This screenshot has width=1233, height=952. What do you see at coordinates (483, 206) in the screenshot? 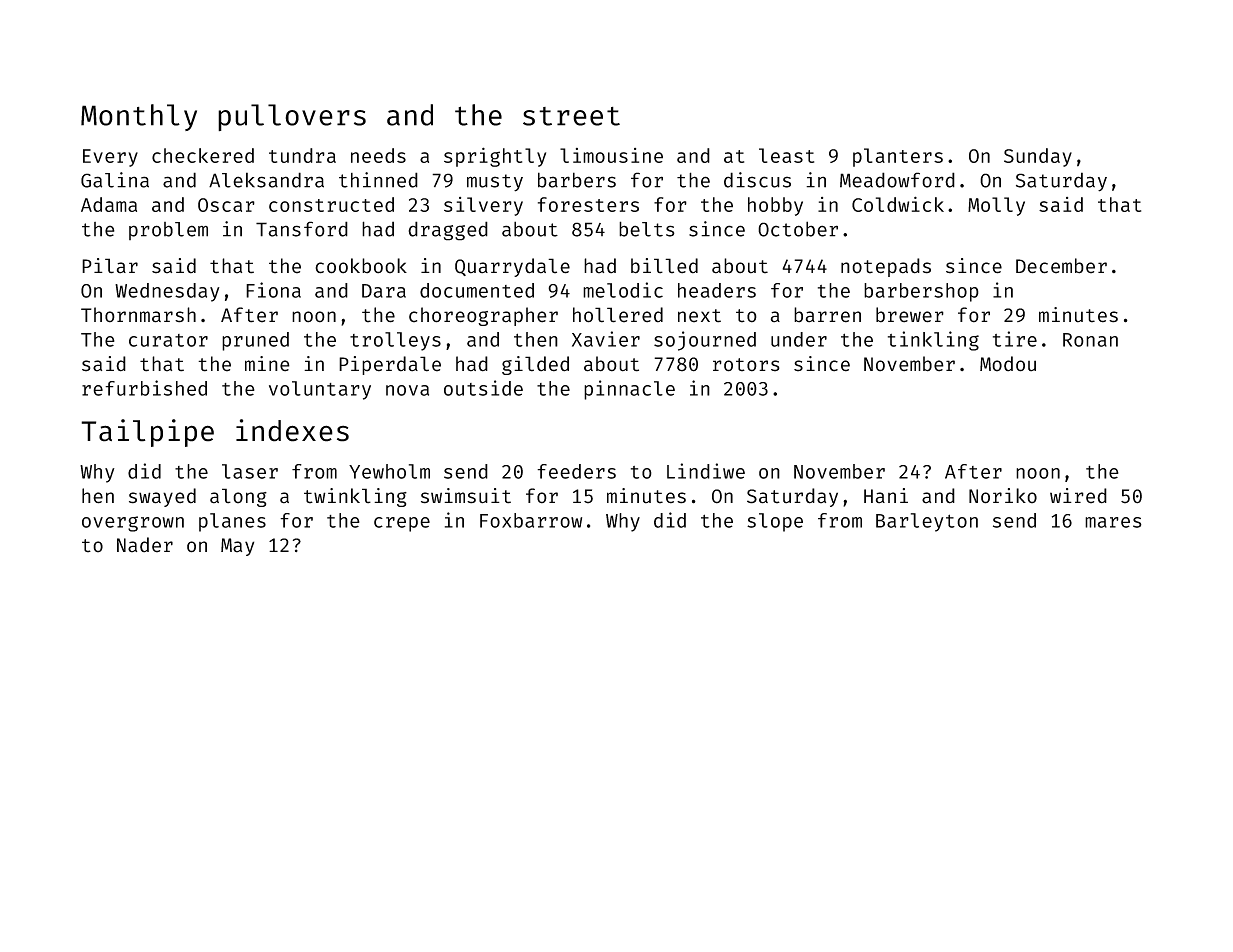
I see `silvery` at bounding box center [483, 206].
